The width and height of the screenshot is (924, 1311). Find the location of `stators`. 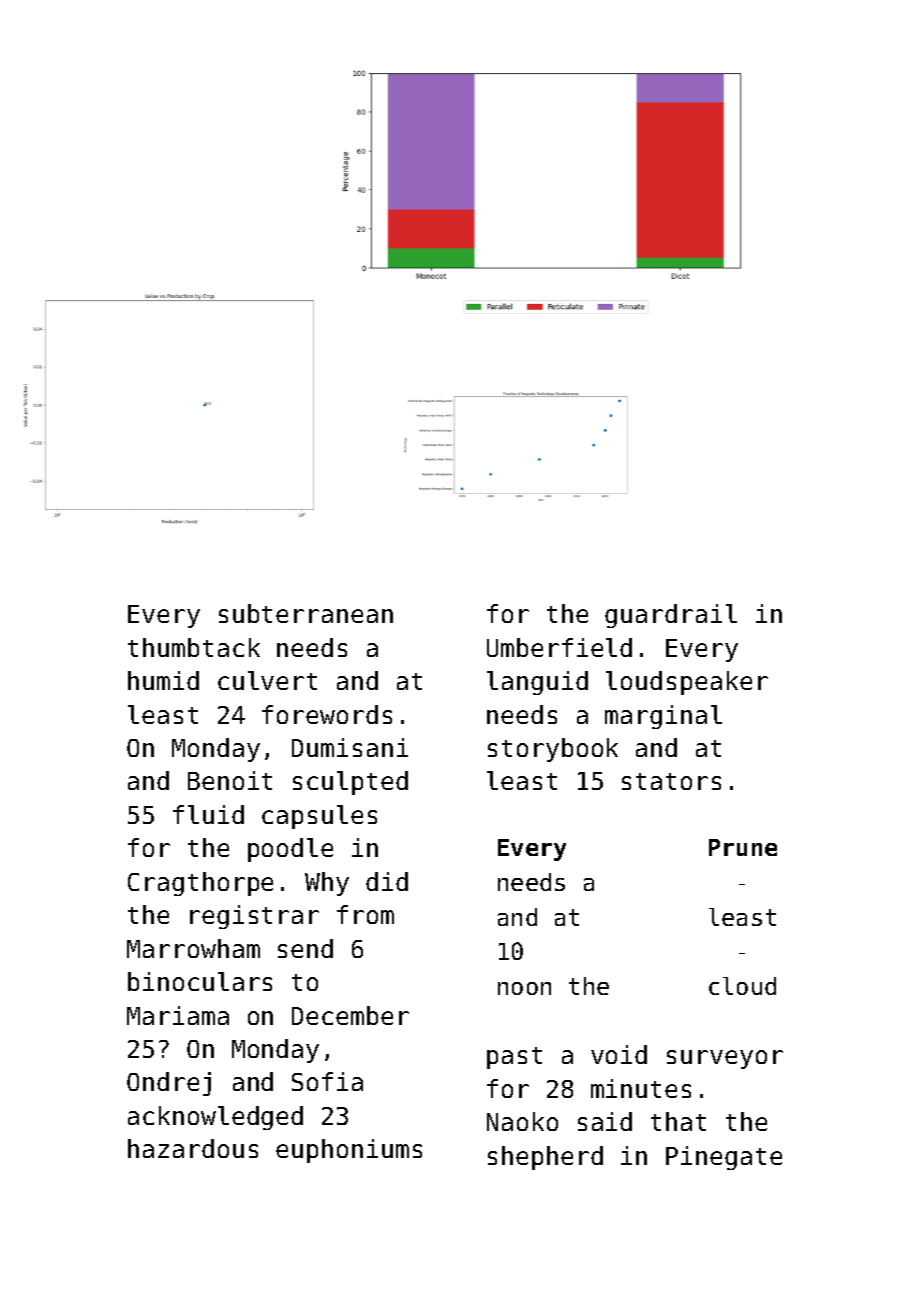

stators is located at coordinates (671, 781).
